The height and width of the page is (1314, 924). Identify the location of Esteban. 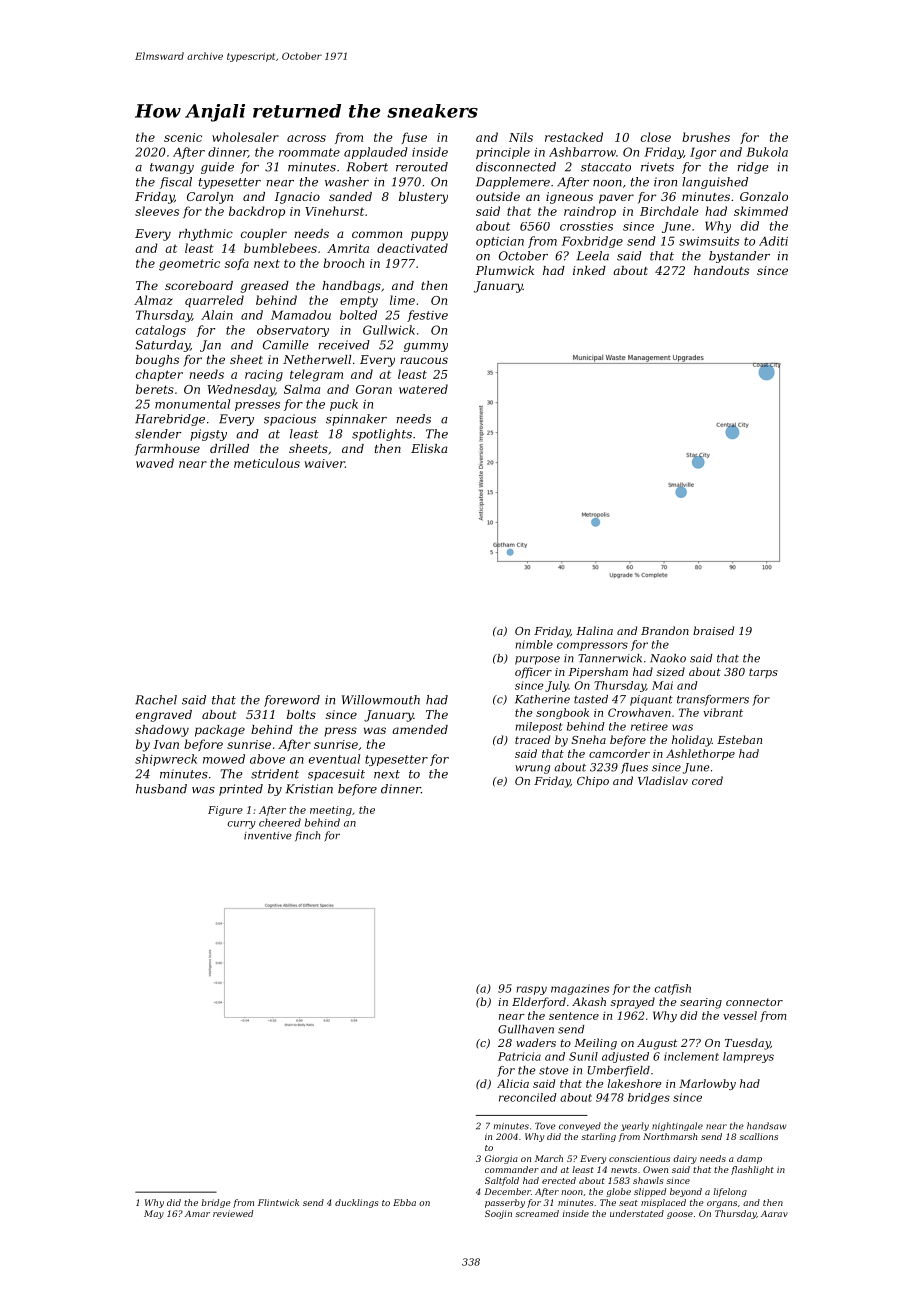
(739, 739).
